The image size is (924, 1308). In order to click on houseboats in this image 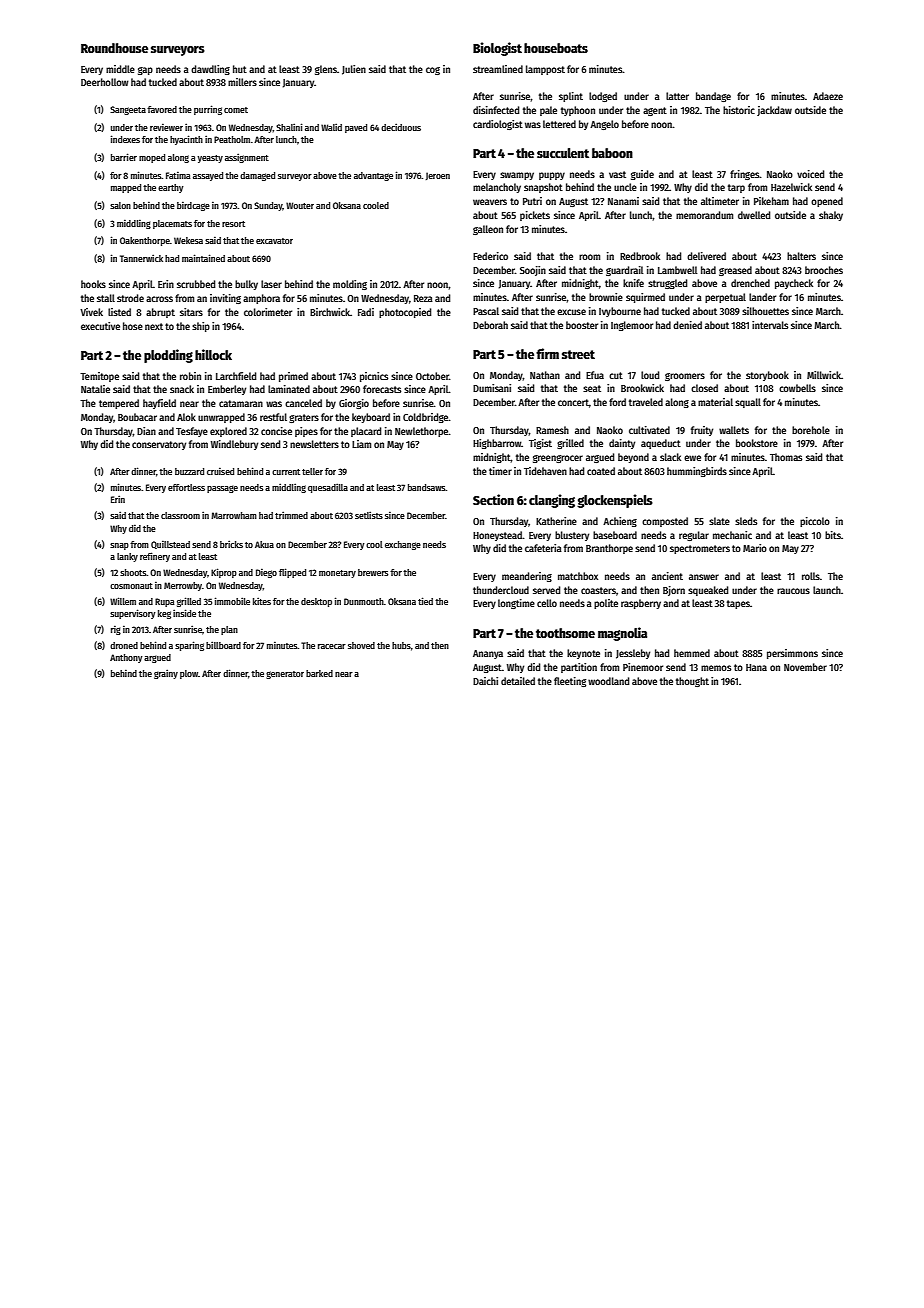, I will do `click(556, 48)`.
